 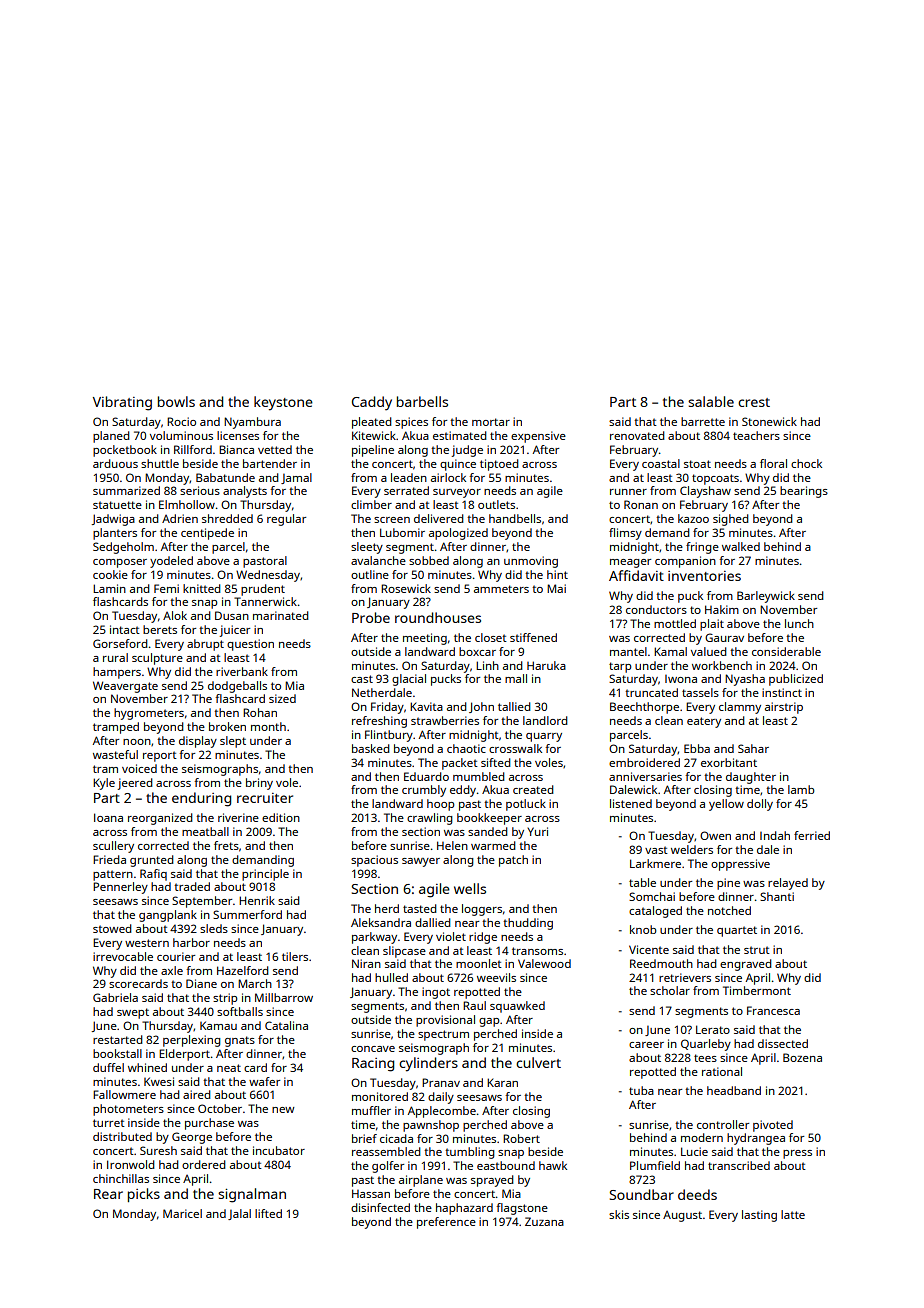 I want to click on expensive, so click(x=538, y=437).
